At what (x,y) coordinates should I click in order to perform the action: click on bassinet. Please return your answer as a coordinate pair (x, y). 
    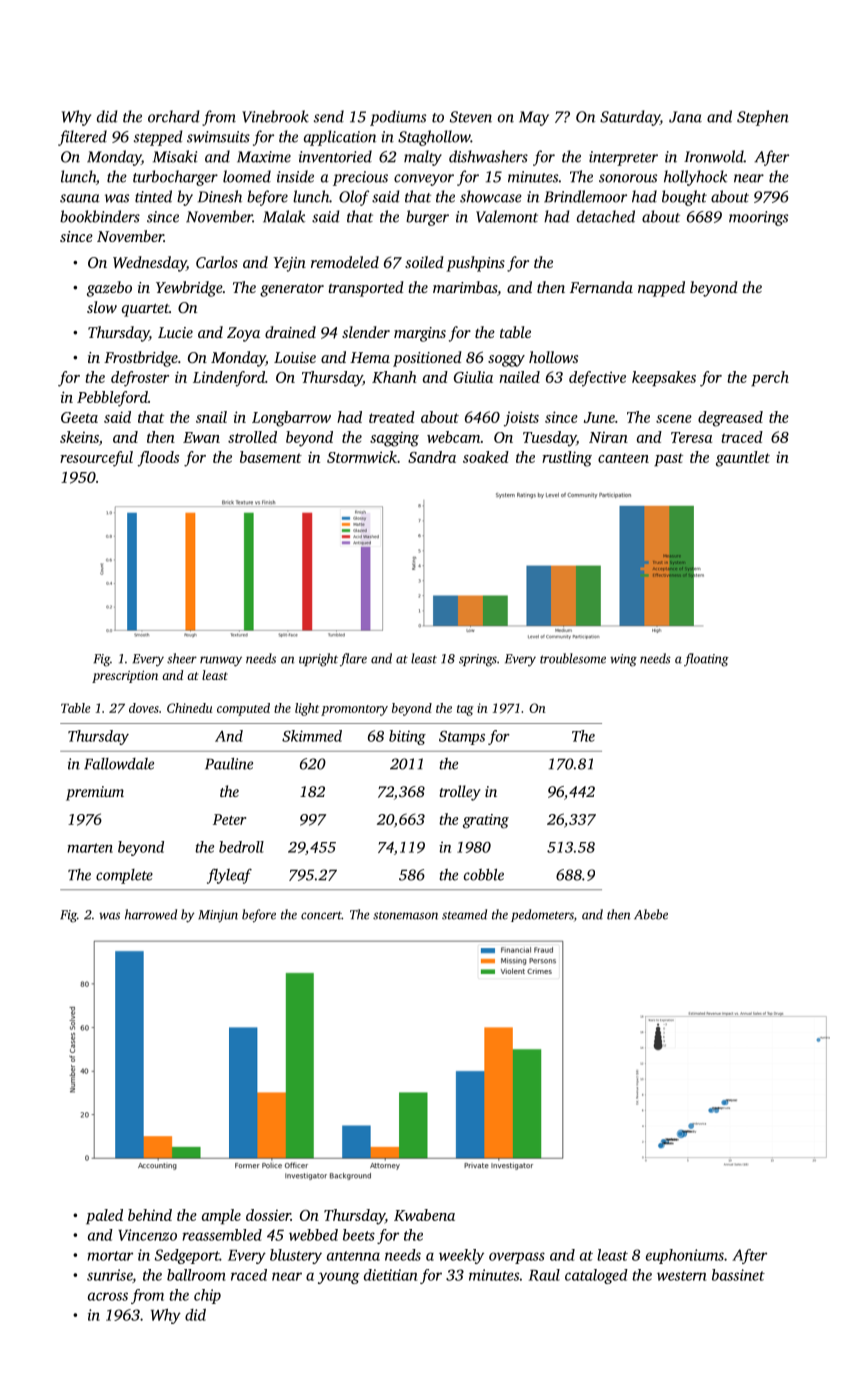
    Looking at the image, I should click on (738, 1275).
